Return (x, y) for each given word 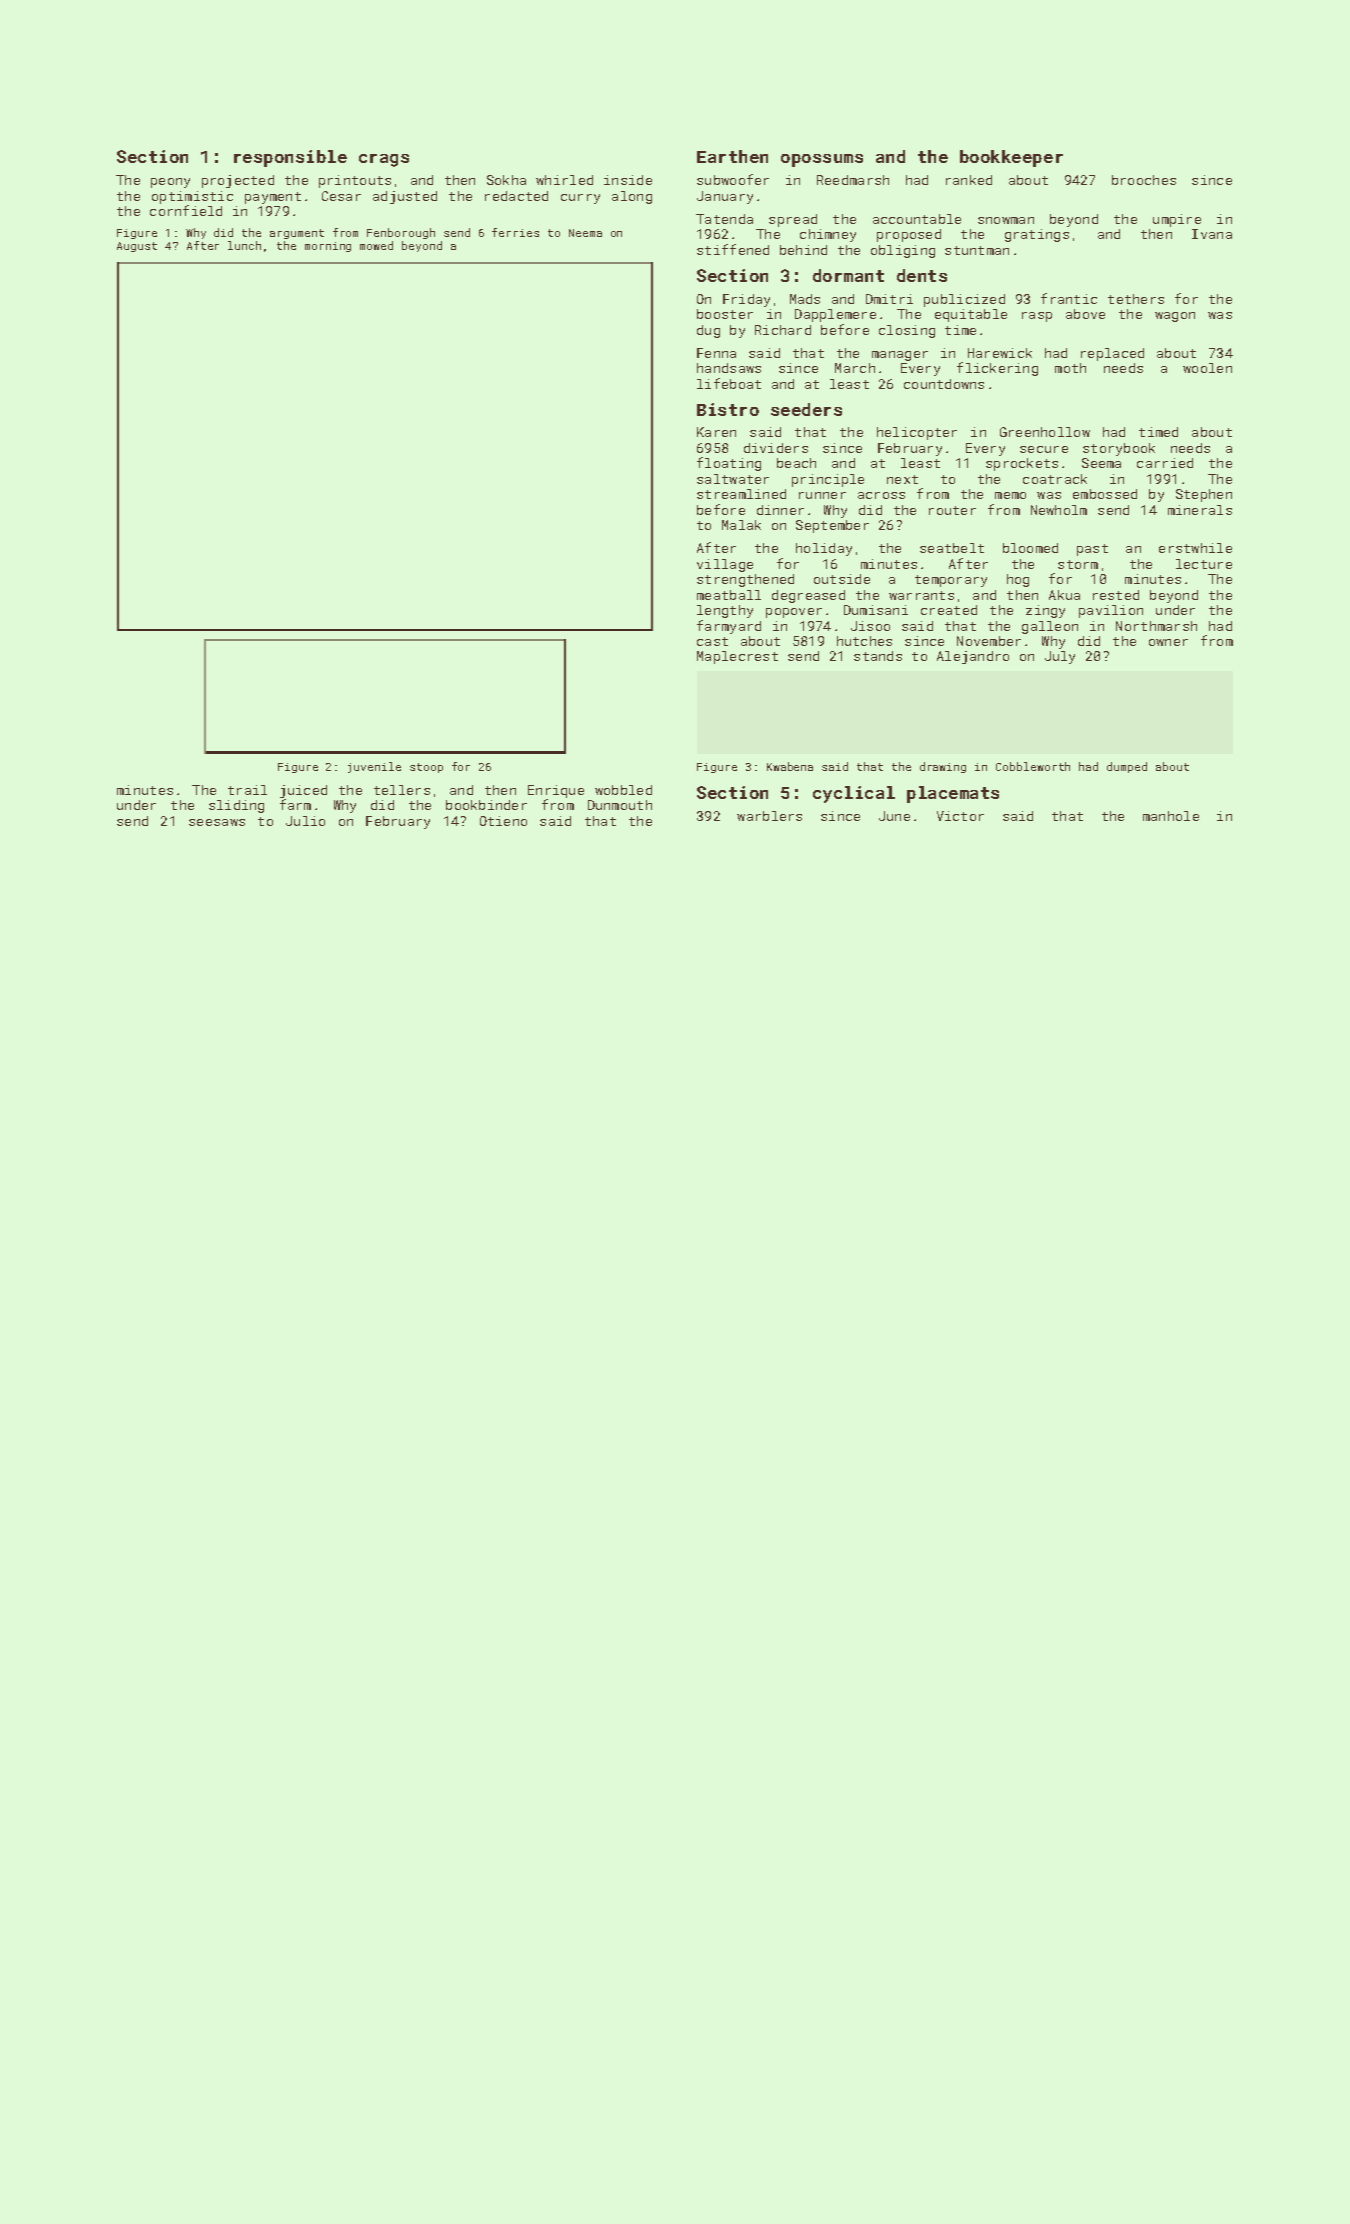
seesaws (217, 822)
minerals (1200, 510)
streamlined (741, 494)
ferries (515, 232)
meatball (729, 595)
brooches (1144, 180)
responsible (290, 158)
